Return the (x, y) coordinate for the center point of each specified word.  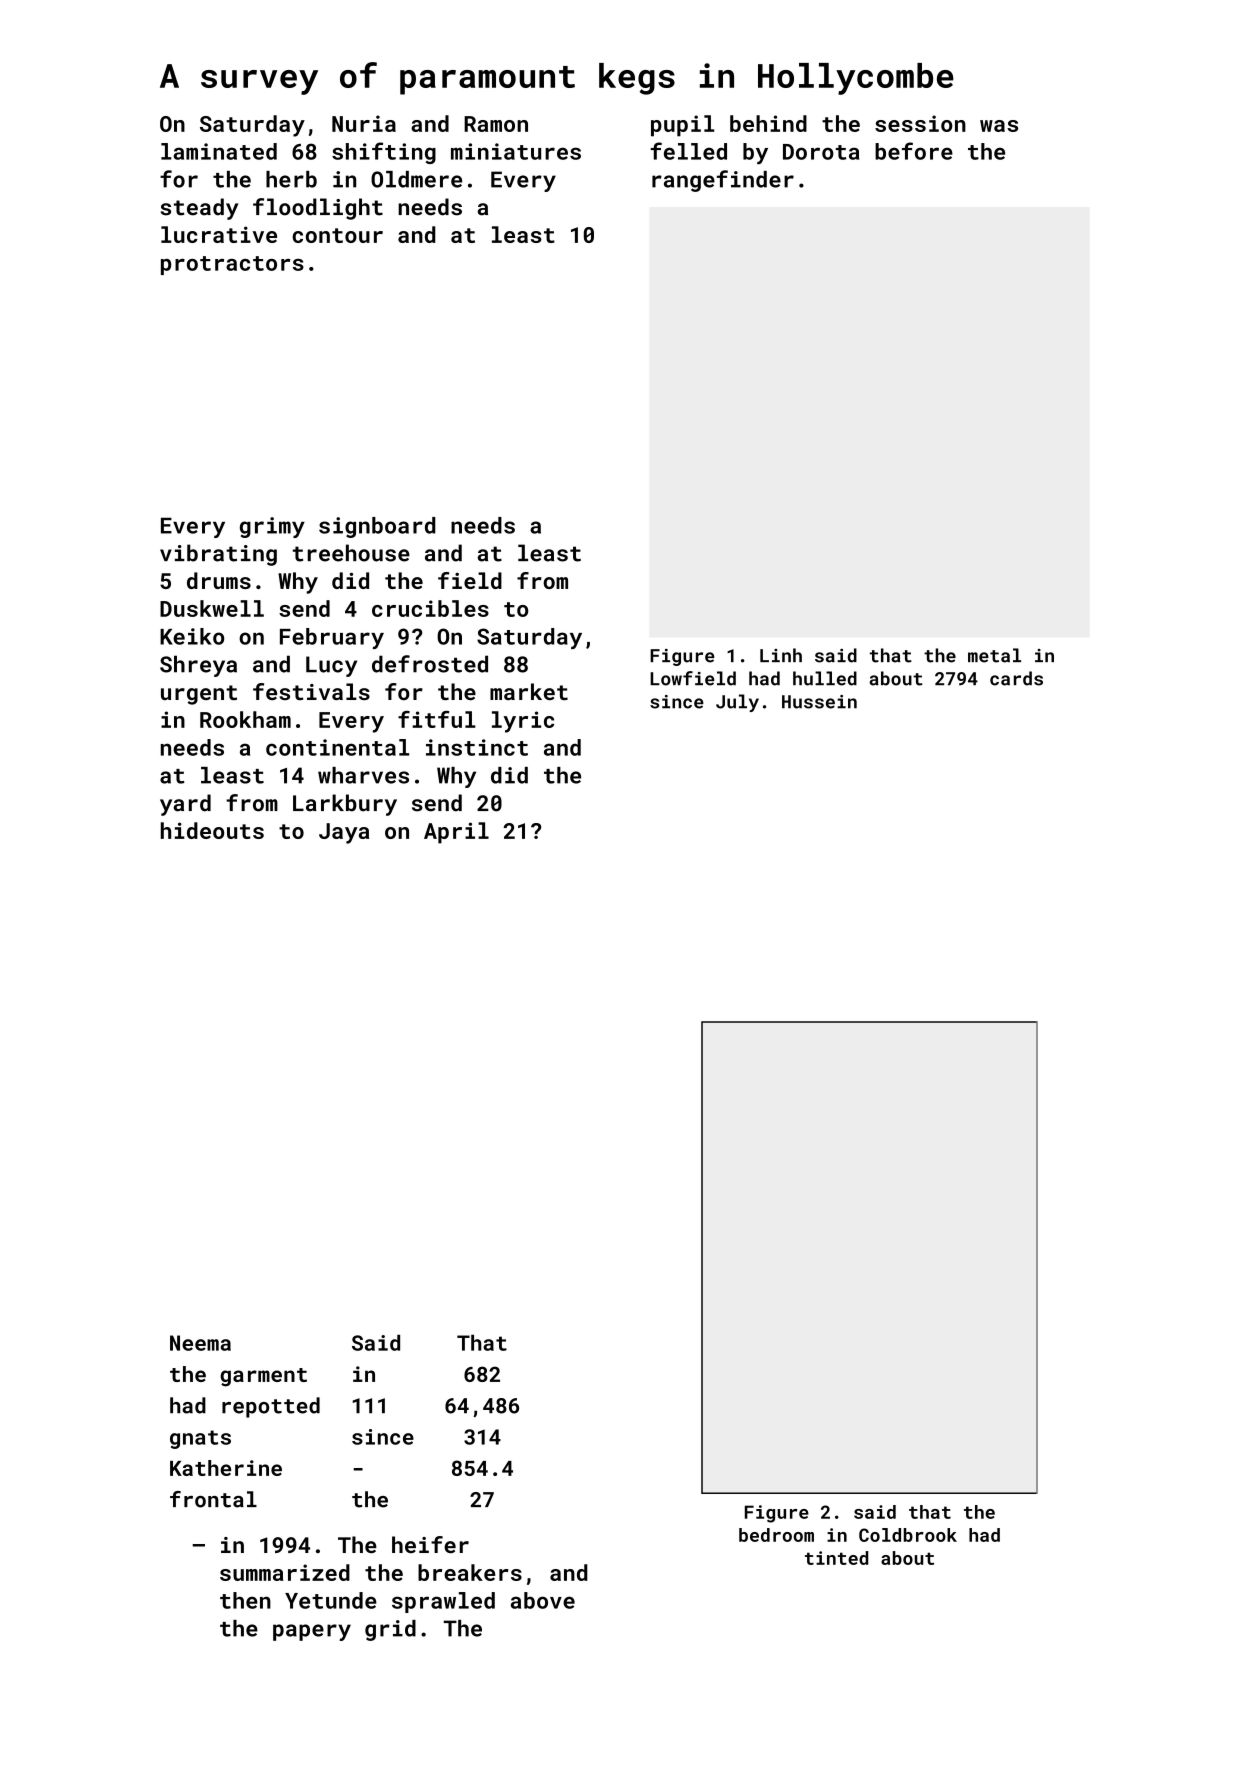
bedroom (776, 1535)
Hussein (819, 702)
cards (1016, 678)
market (529, 691)
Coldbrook (908, 1535)
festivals (311, 691)
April (456, 833)
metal (994, 655)
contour (337, 235)
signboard (377, 527)
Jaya (344, 833)
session (920, 123)
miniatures (516, 151)
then (245, 1600)
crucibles (430, 608)
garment (263, 1377)
